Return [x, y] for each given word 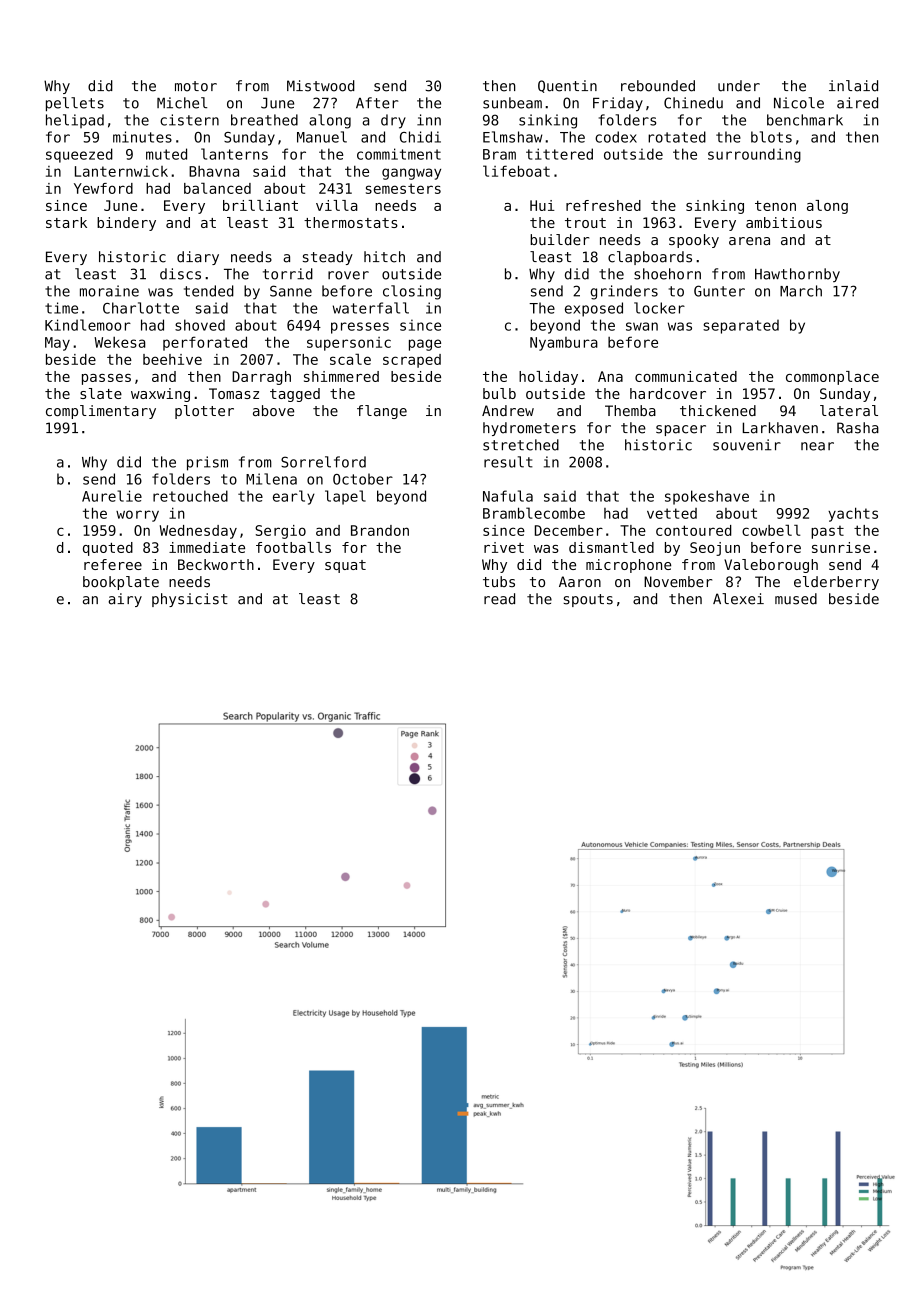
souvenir [747, 445]
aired [857, 103]
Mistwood [321, 86]
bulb [499, 393]
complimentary [101, 412]
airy [125, 600]
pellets [75, 104]
